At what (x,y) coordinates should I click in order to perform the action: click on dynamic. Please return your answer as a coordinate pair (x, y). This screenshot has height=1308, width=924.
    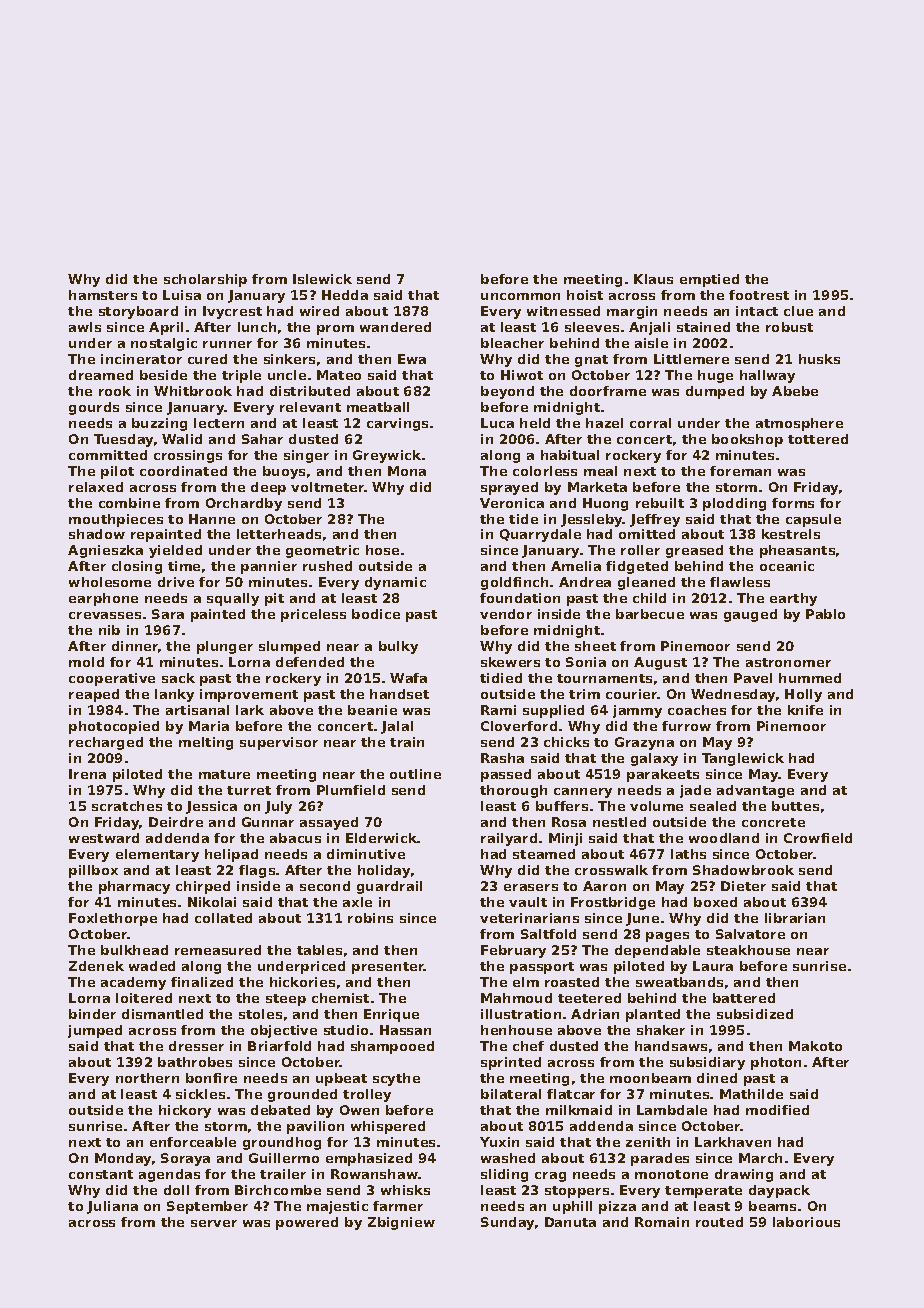
    Looking at the image, I should click on (395, 583).
